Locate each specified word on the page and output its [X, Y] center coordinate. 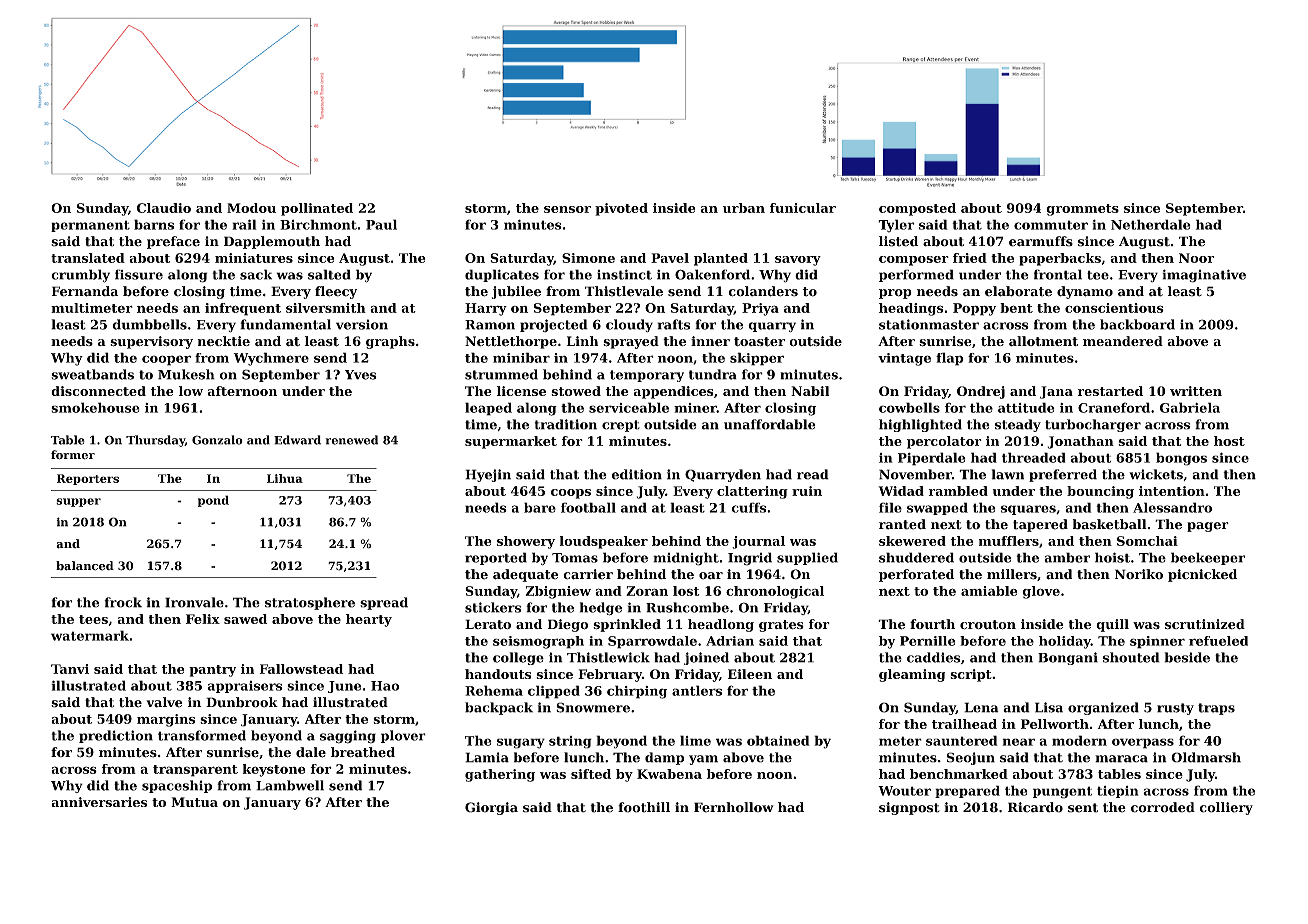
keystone [274, 770]
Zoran [647, 591]
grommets [1082, 210]
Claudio [164, 208]
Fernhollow [734, 807]
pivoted [621, 209]
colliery [1226, 808]
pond [213, 501]
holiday [1065, 642]
